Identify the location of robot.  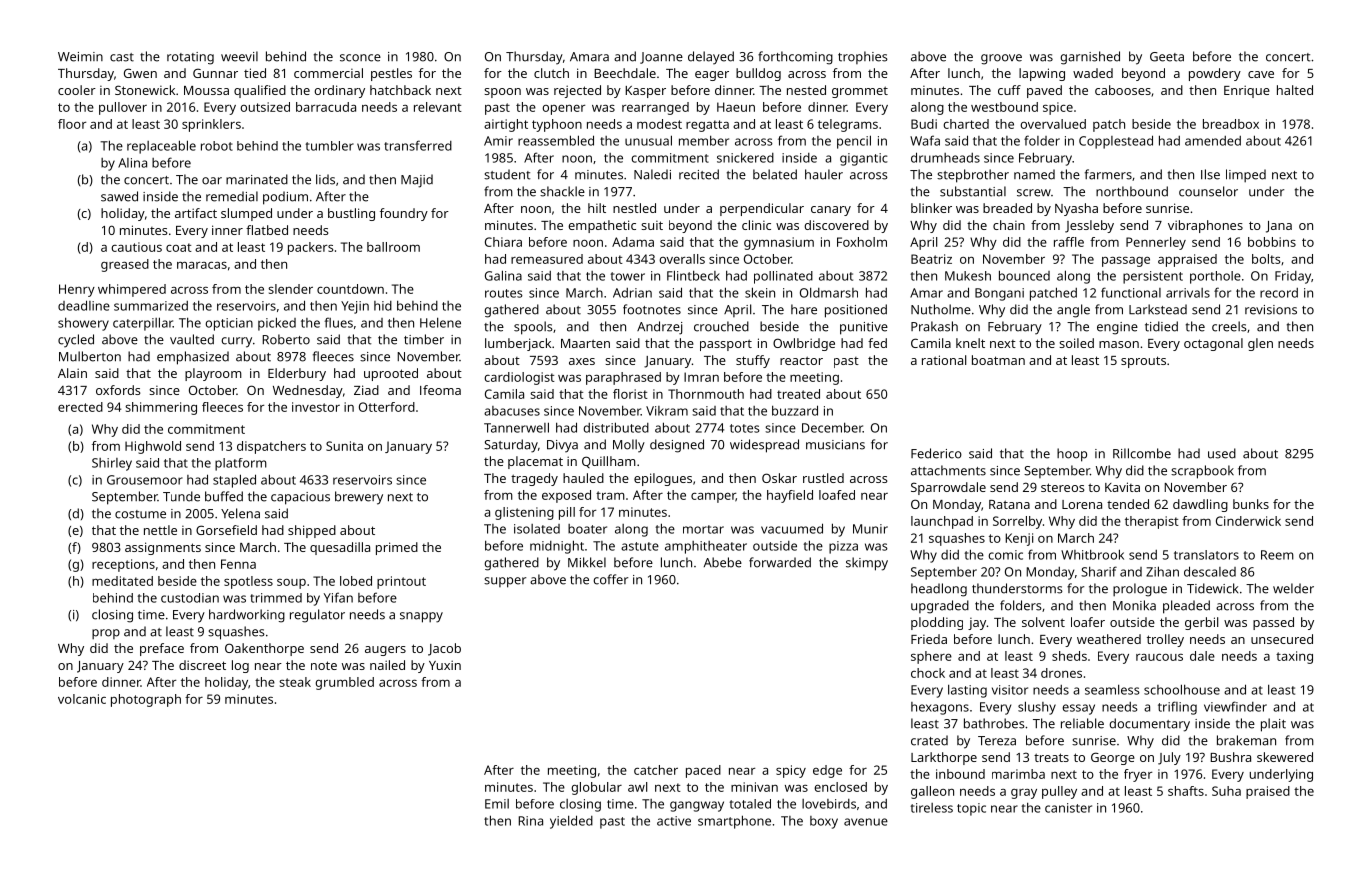
(217, 146).
